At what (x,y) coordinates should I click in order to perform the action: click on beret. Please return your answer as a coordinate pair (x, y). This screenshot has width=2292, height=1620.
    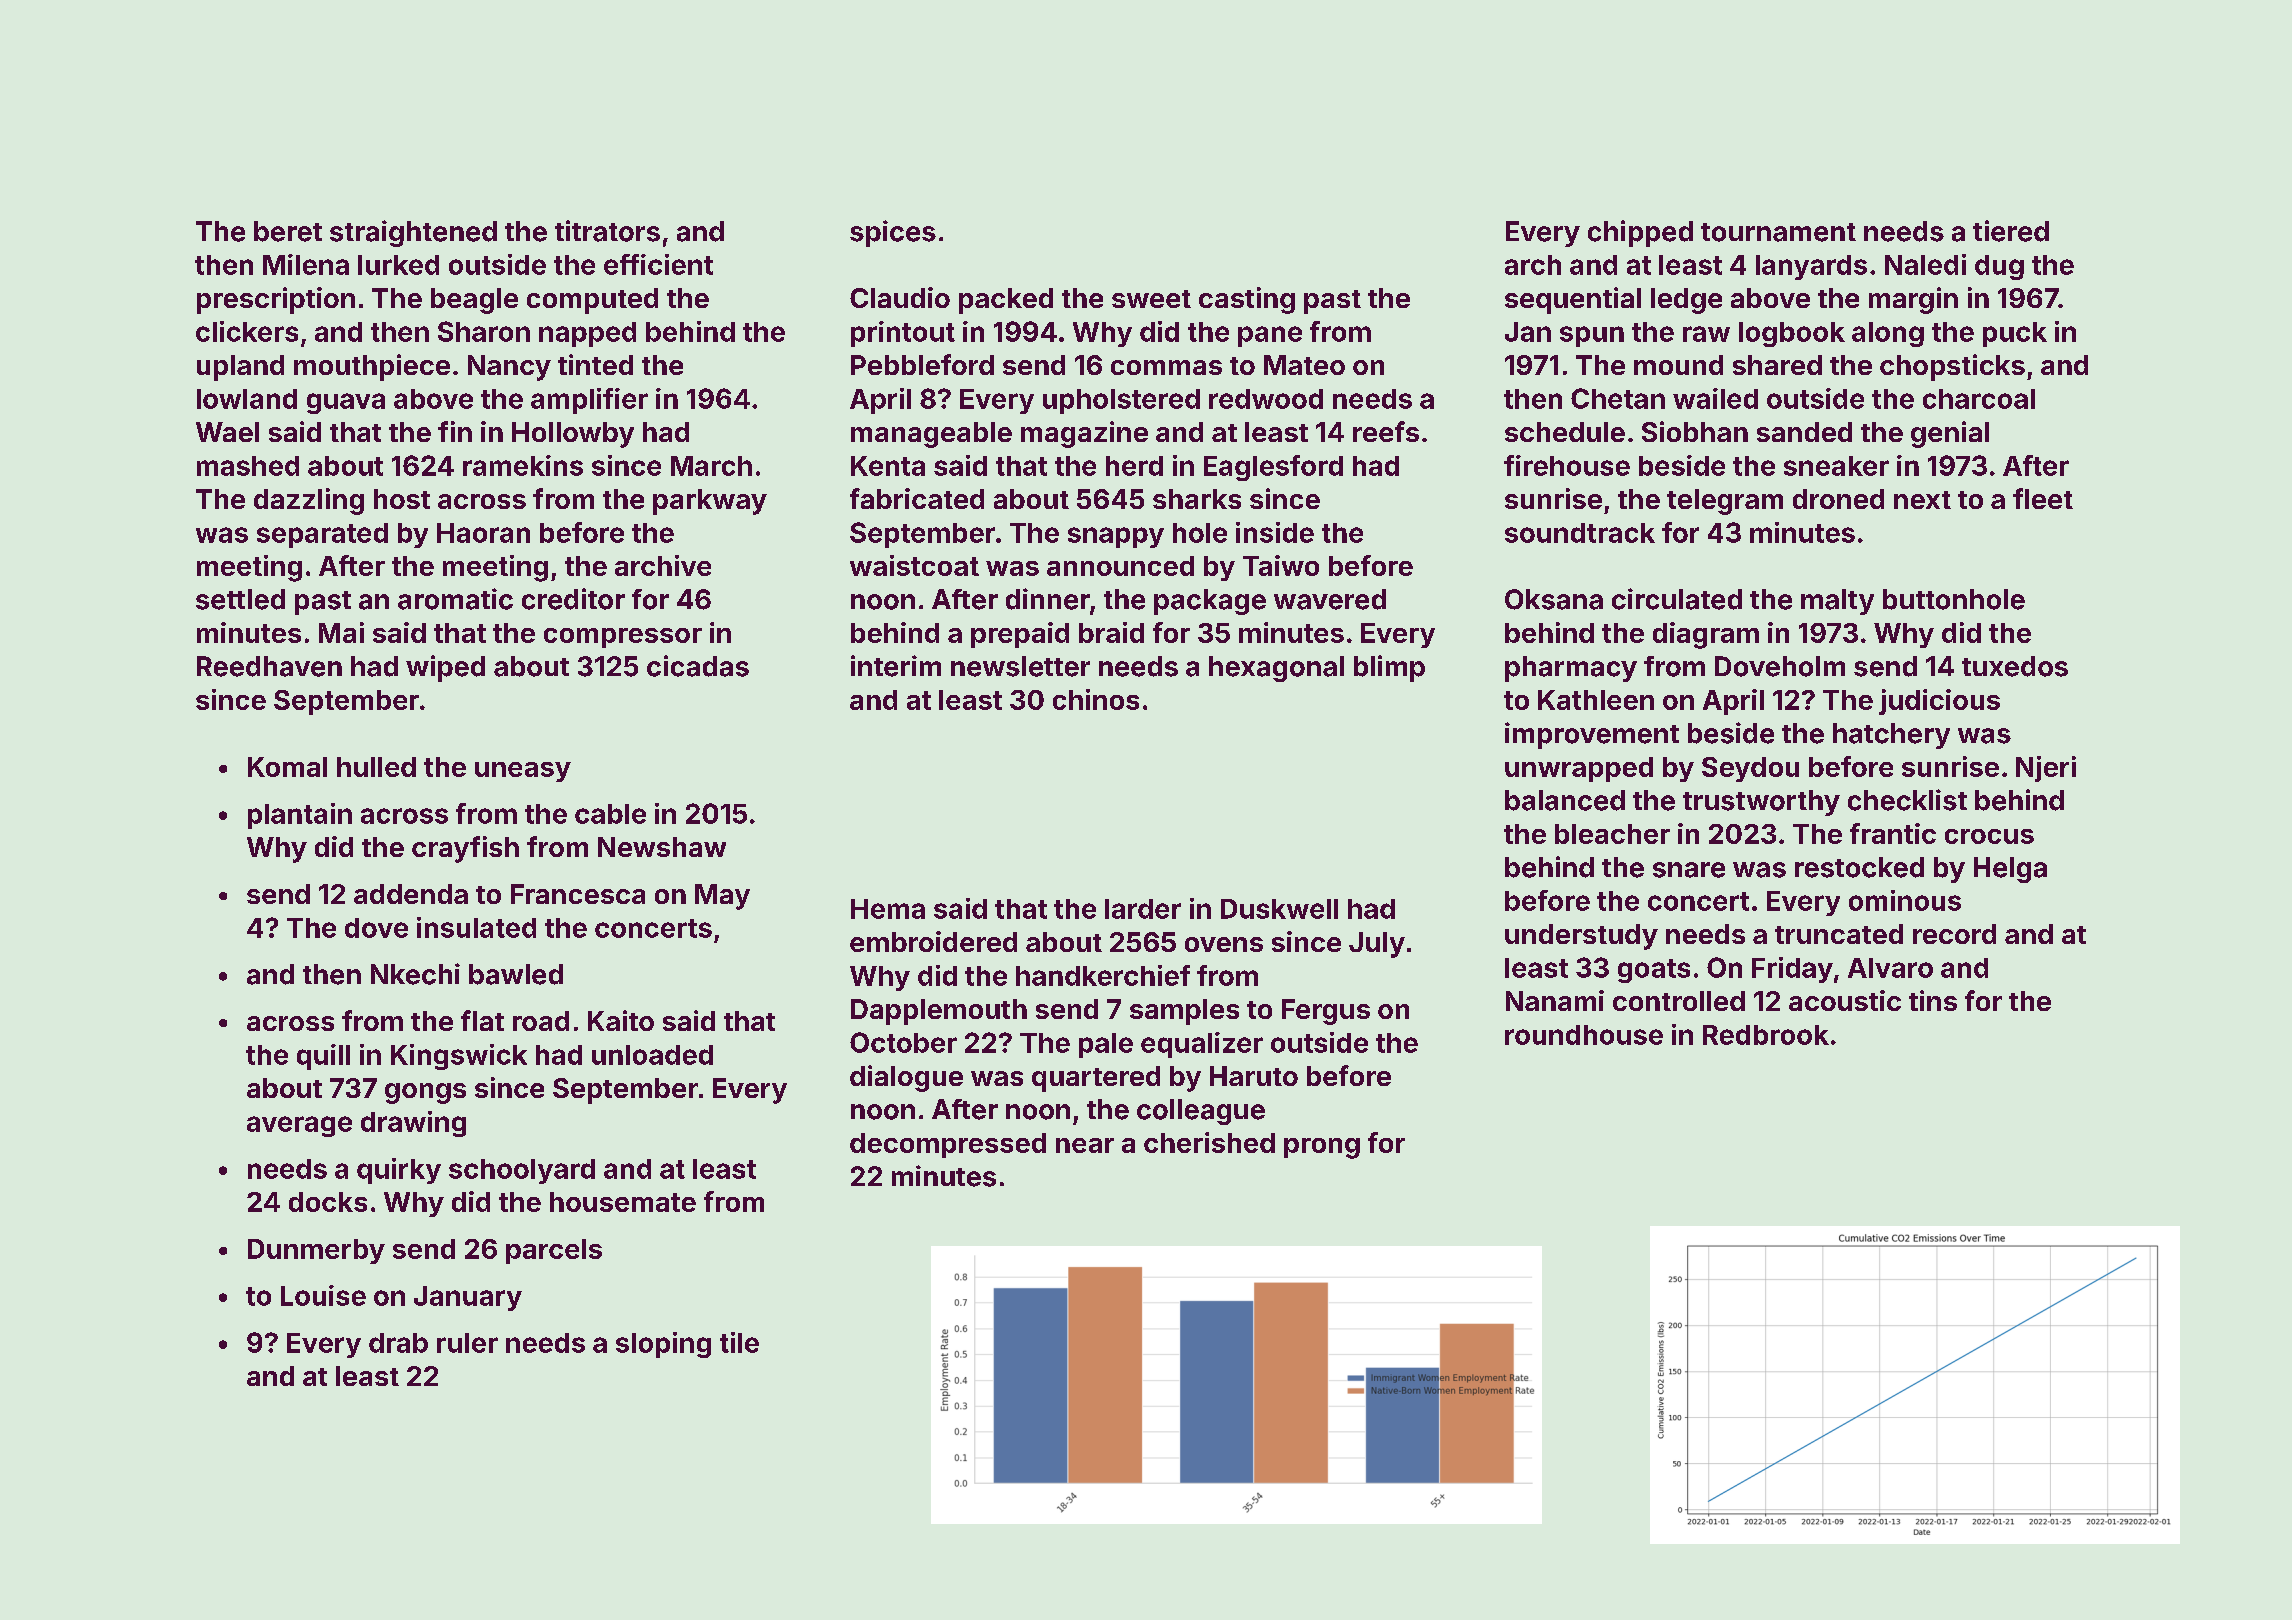
    Looking at the image, I should click on (288, 231).
